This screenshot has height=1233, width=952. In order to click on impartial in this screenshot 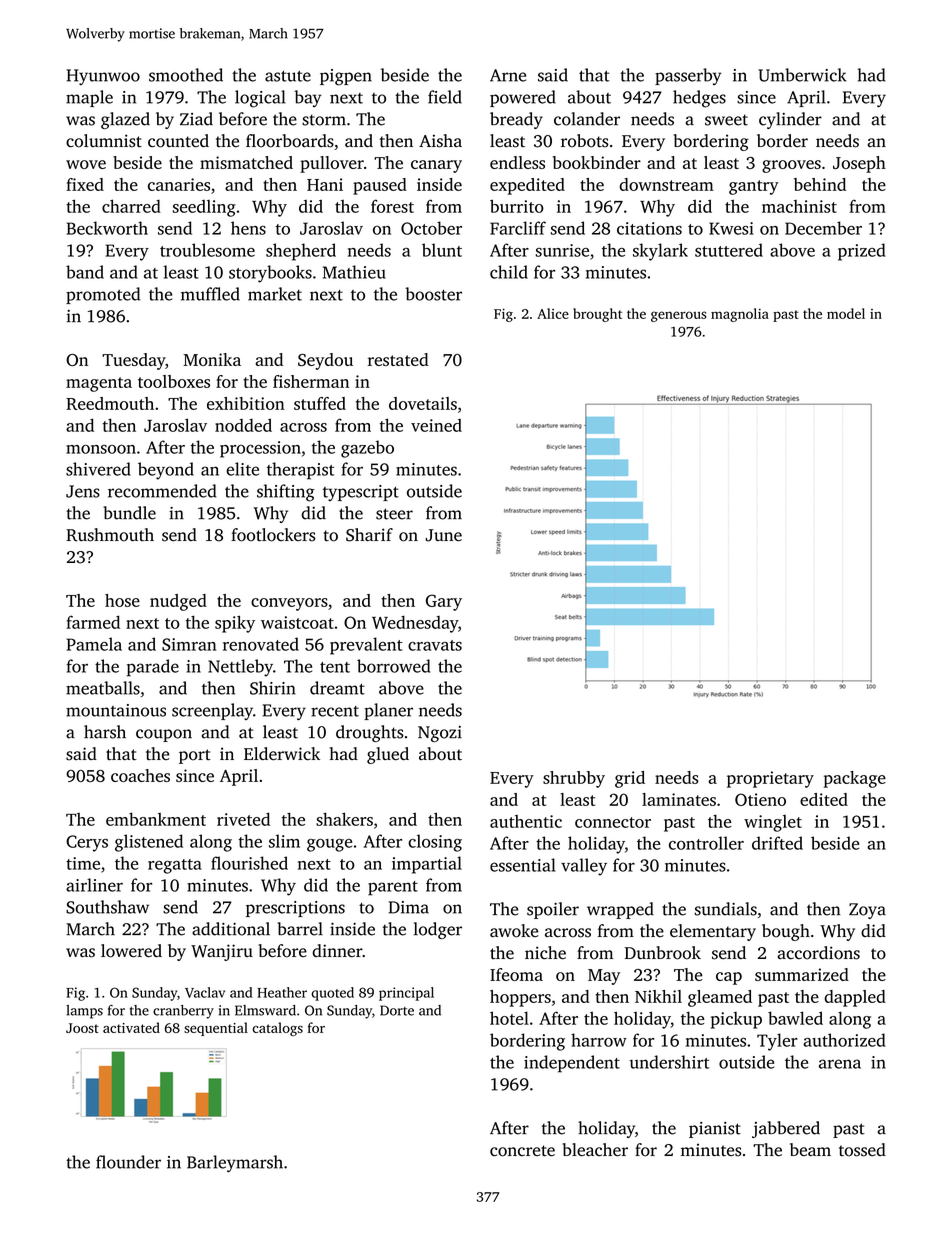, I will do `click(427, 865)`.
